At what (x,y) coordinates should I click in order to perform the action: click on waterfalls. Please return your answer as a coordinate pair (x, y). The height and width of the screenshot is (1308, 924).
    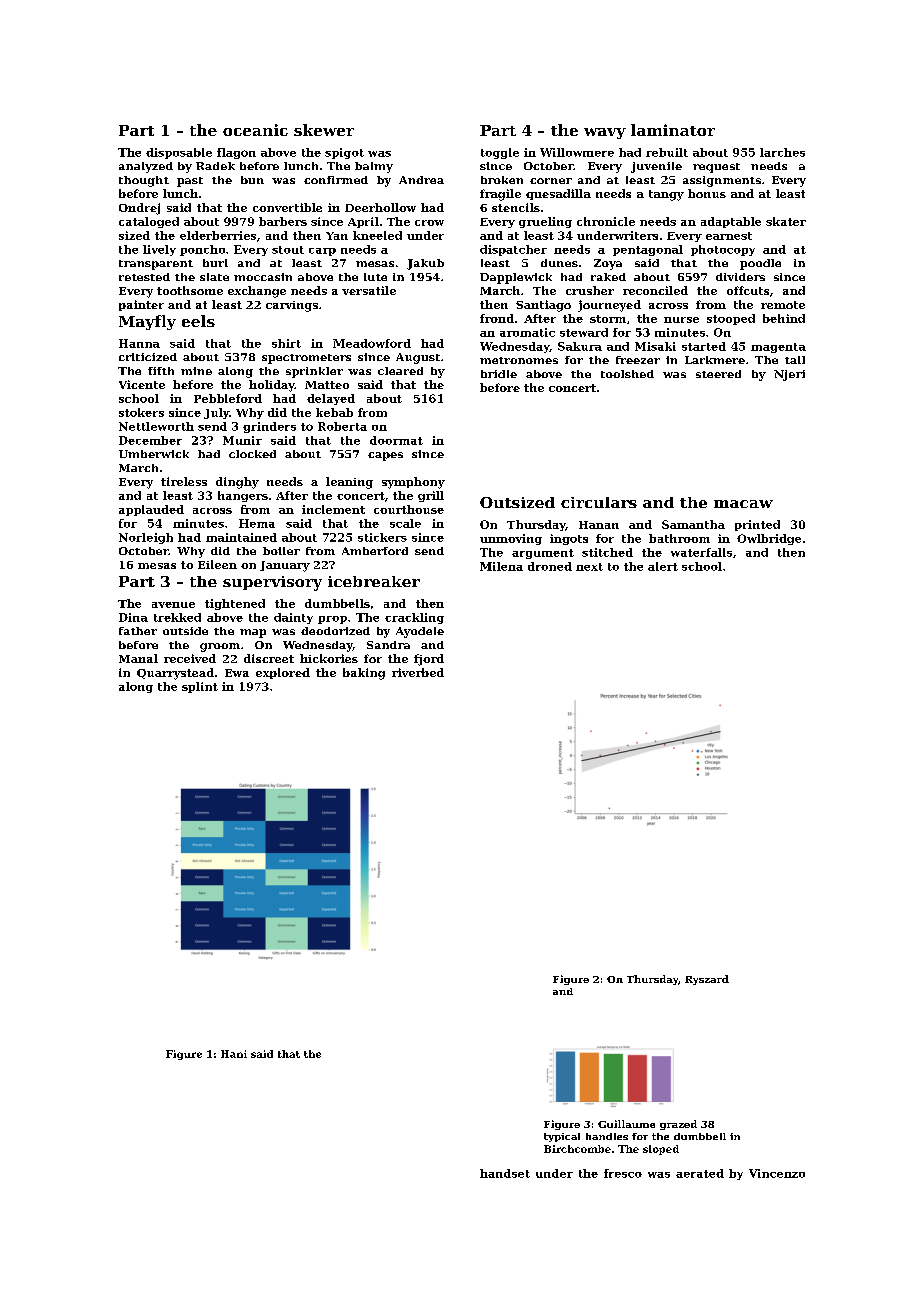
    Looking at the image, I should click on (701, 552).
